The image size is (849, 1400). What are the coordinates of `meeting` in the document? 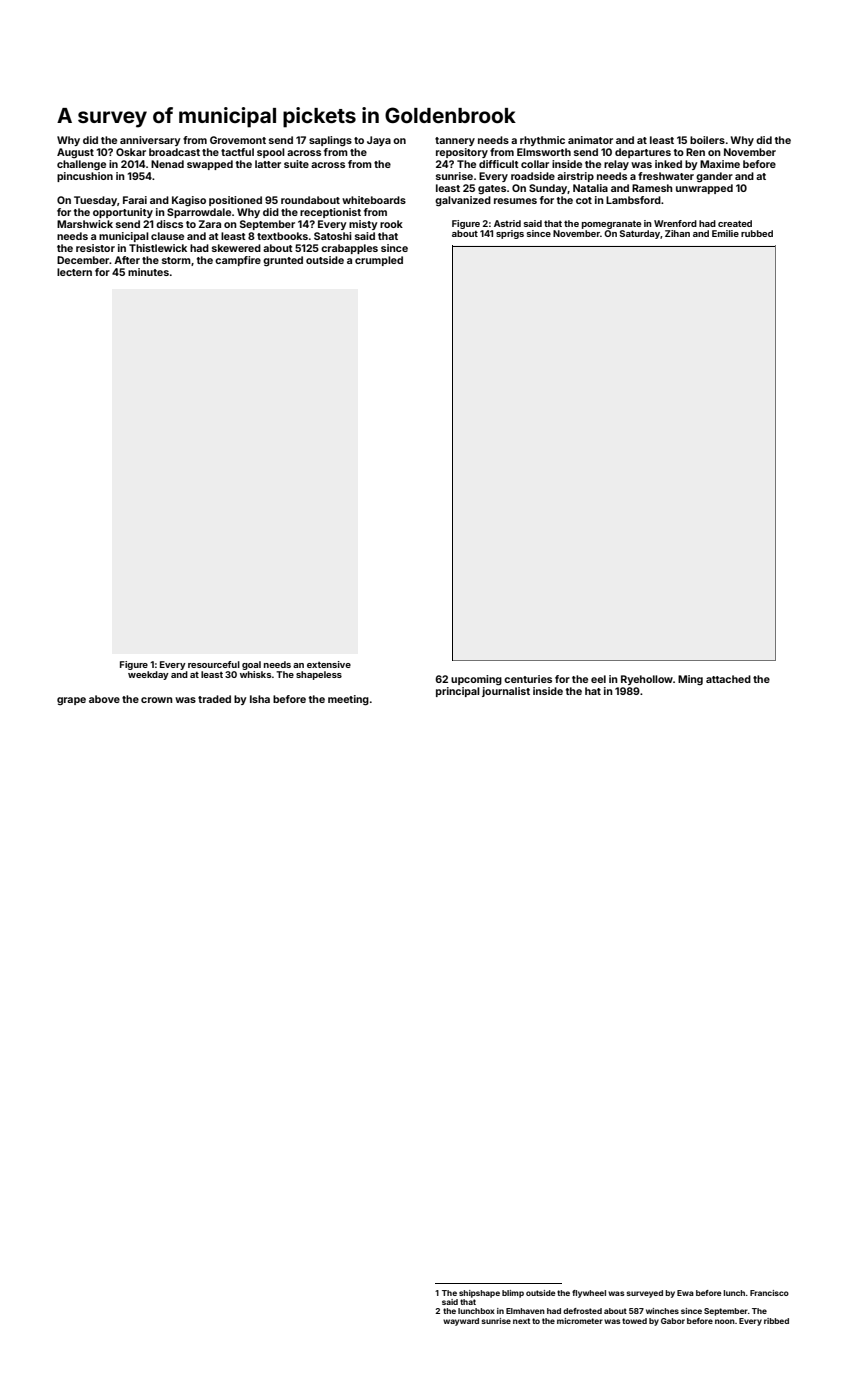 It's located at (348, 700).
